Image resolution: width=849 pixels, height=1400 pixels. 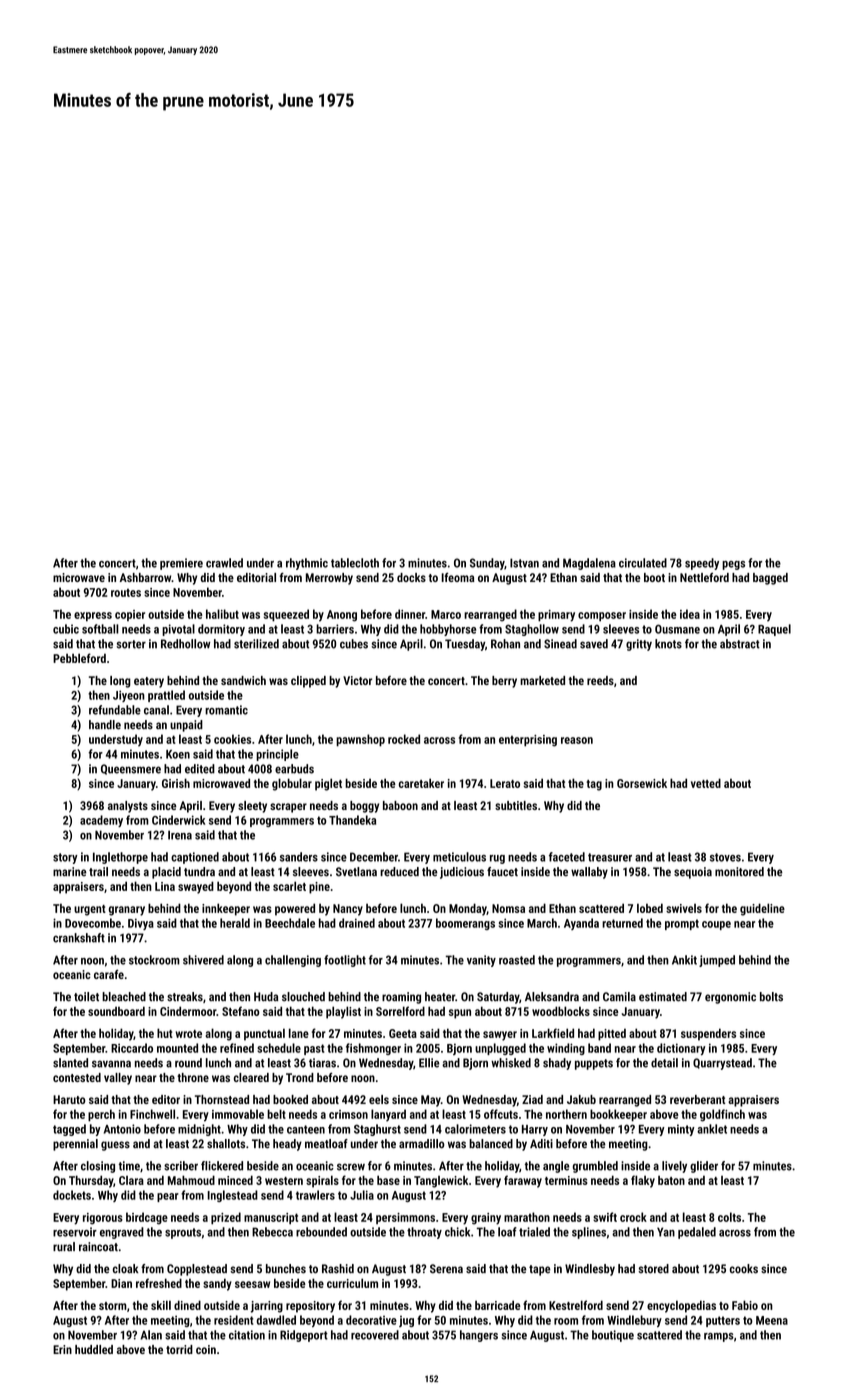 I want to click on Dovecombe, so click(x=93, y=923).
